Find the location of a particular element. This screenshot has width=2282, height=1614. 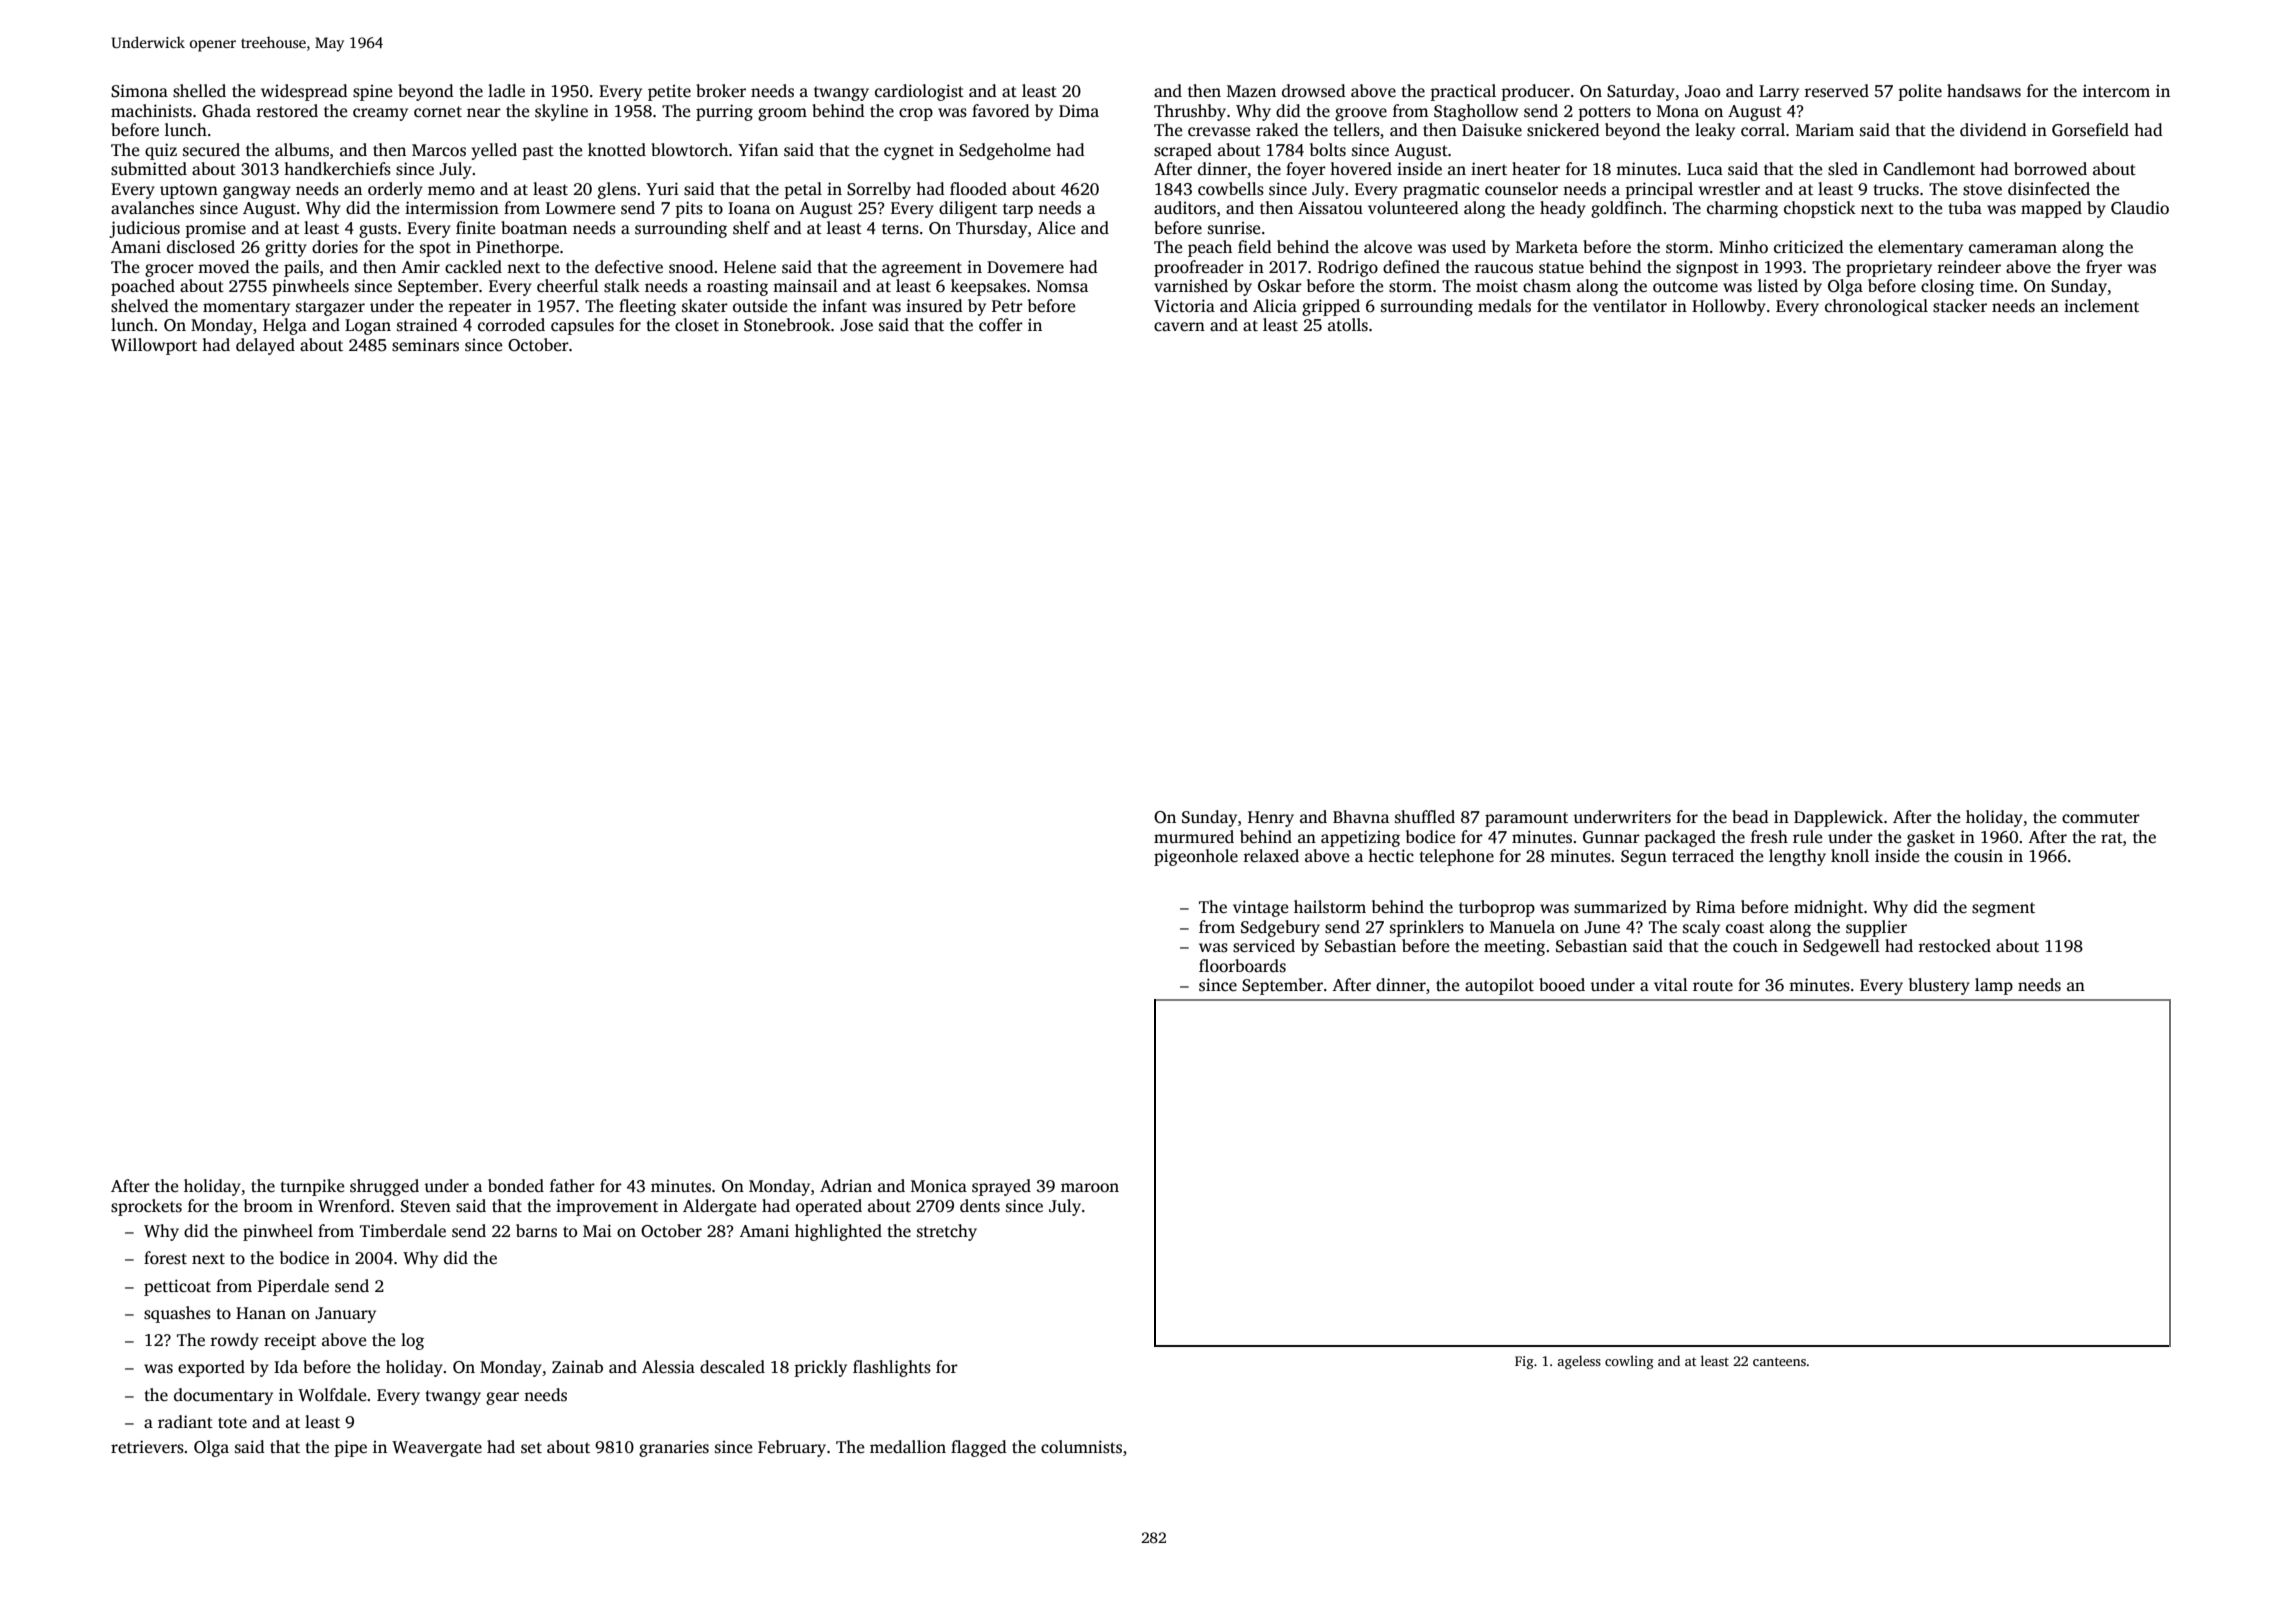

turnpike is located at coordinates (312, 1187).
